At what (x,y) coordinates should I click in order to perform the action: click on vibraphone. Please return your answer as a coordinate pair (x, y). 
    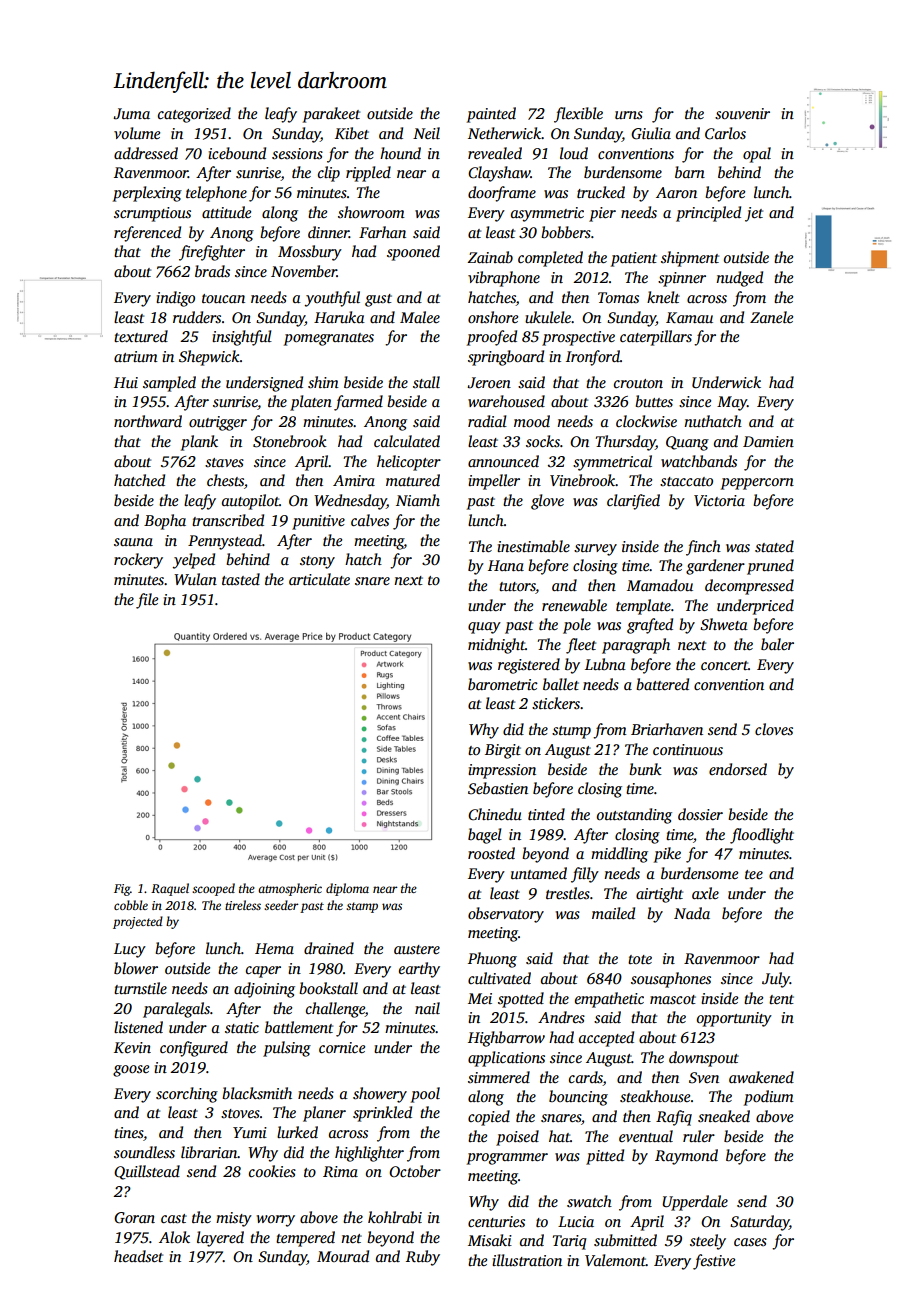
    Looking at the image, I should click on (504, 279).
